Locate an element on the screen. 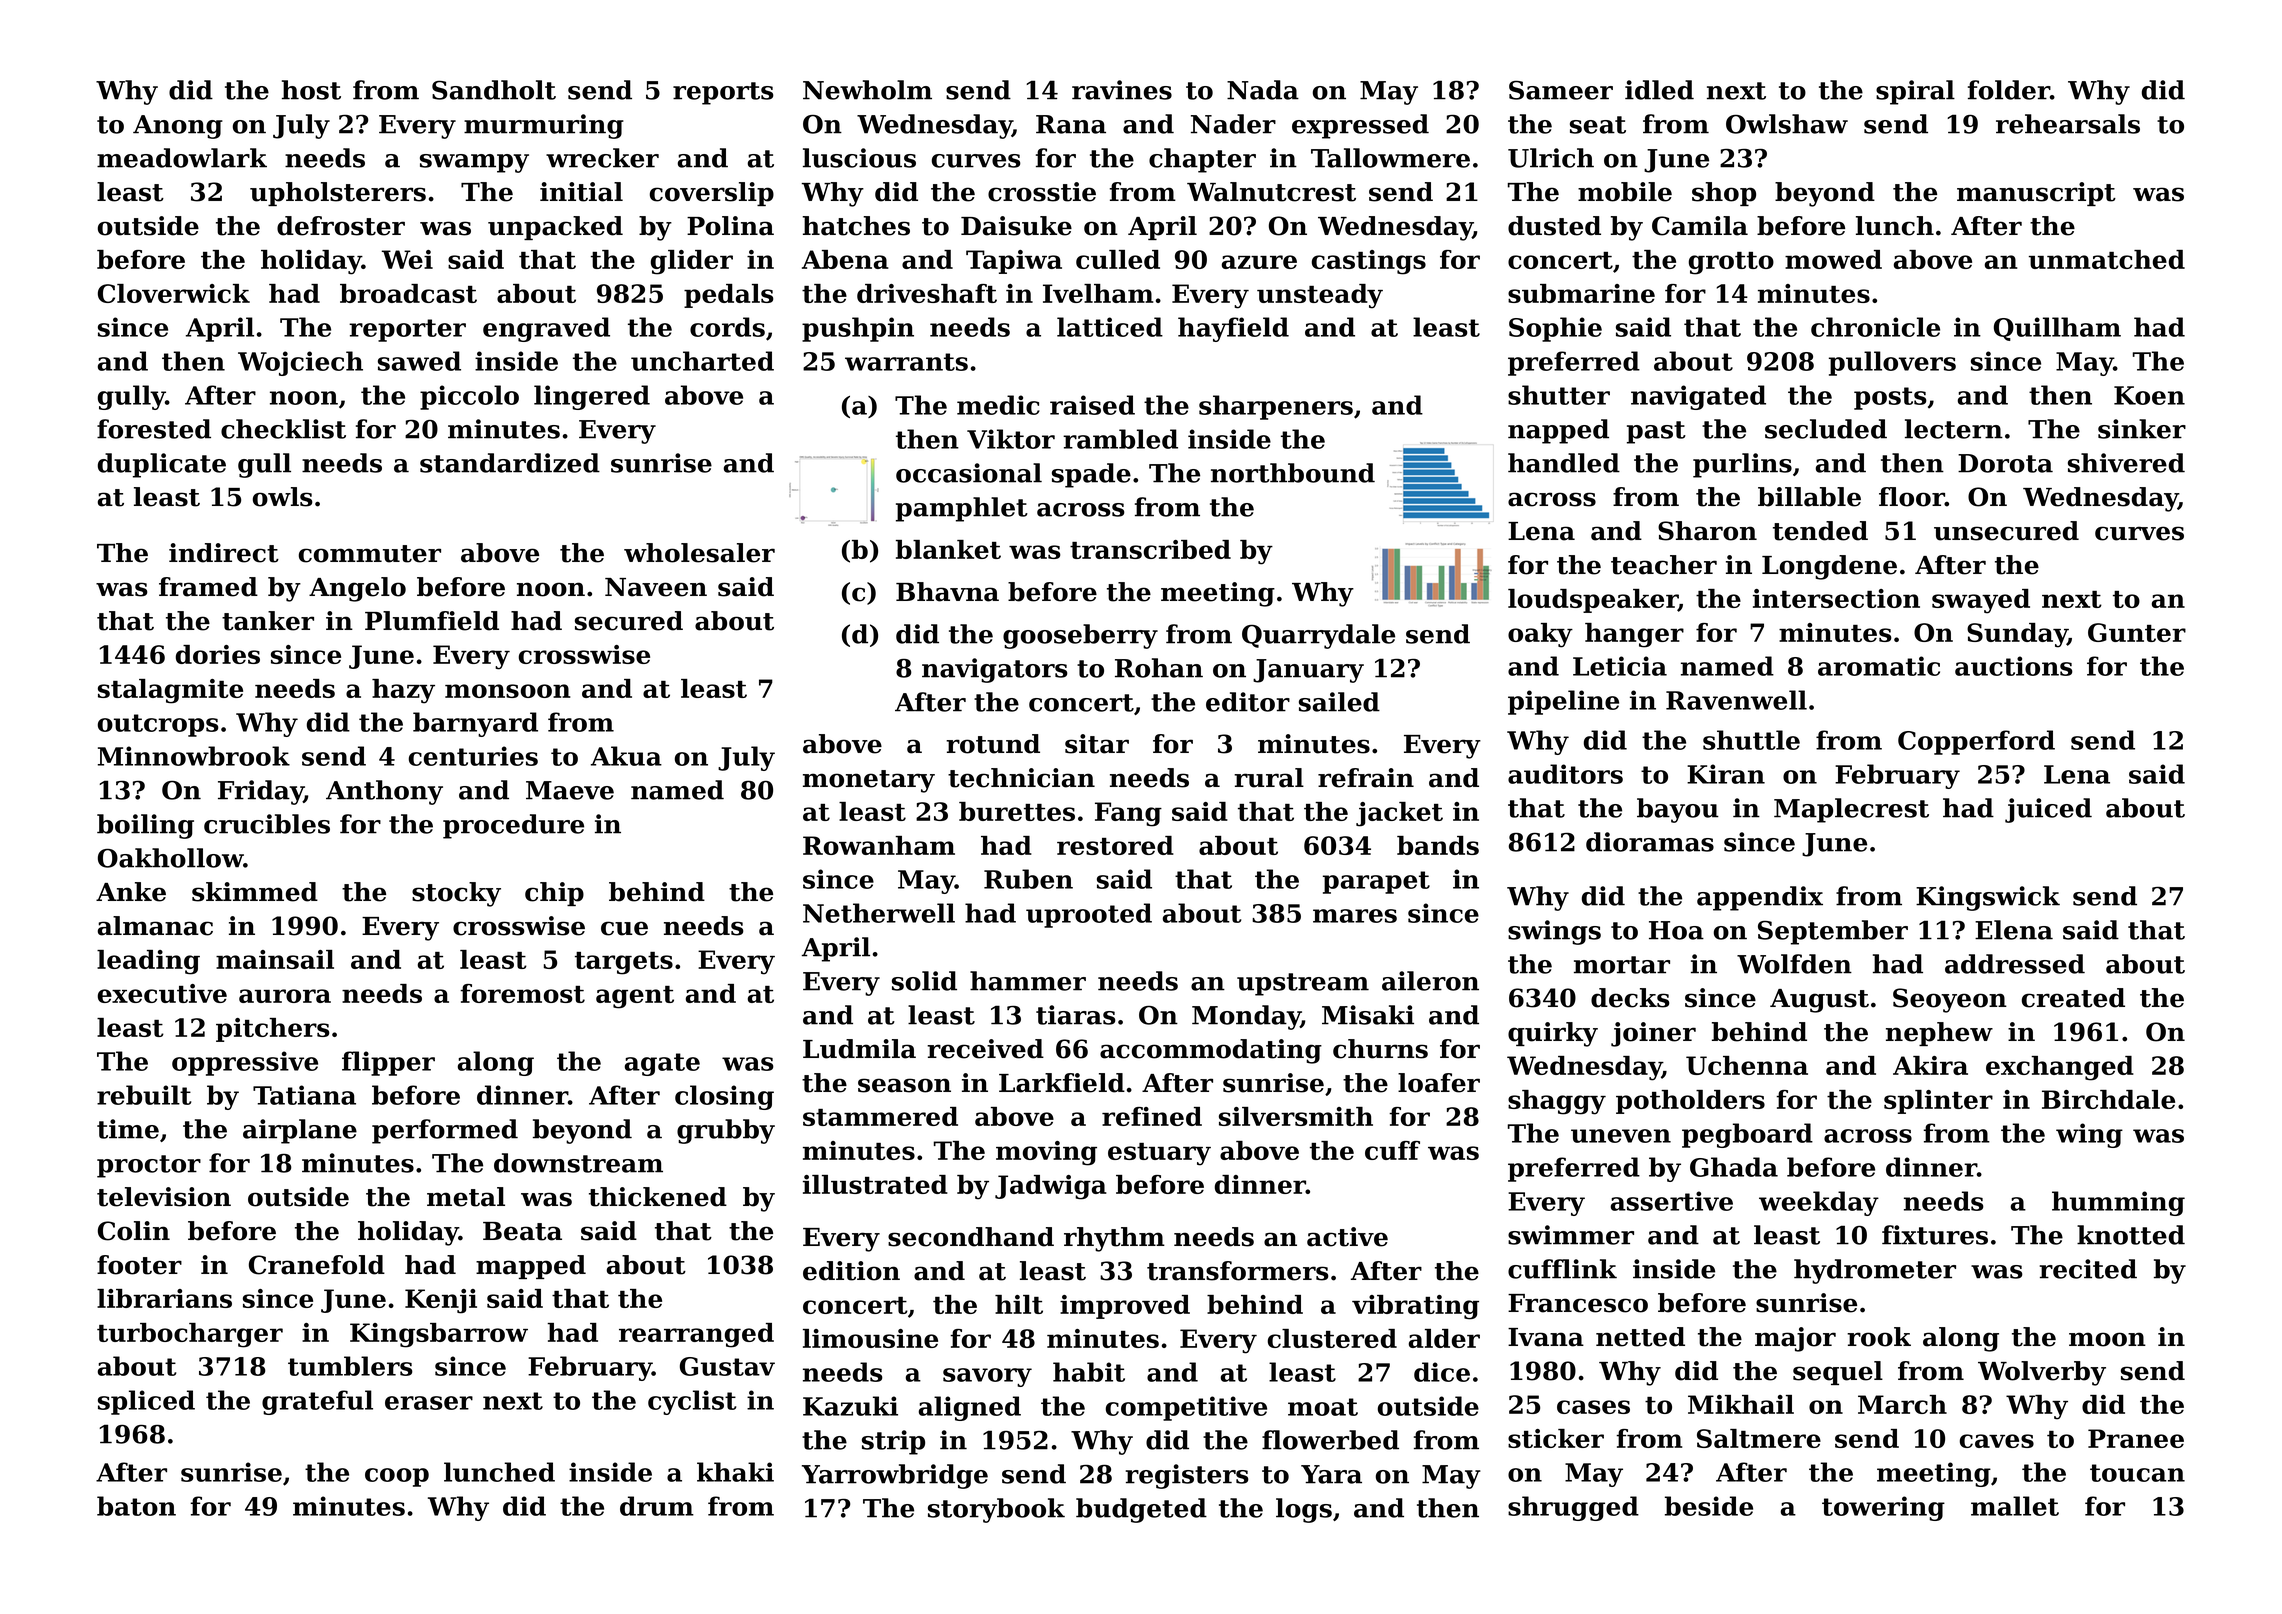  drum is located at coordinates (657, 1506).
